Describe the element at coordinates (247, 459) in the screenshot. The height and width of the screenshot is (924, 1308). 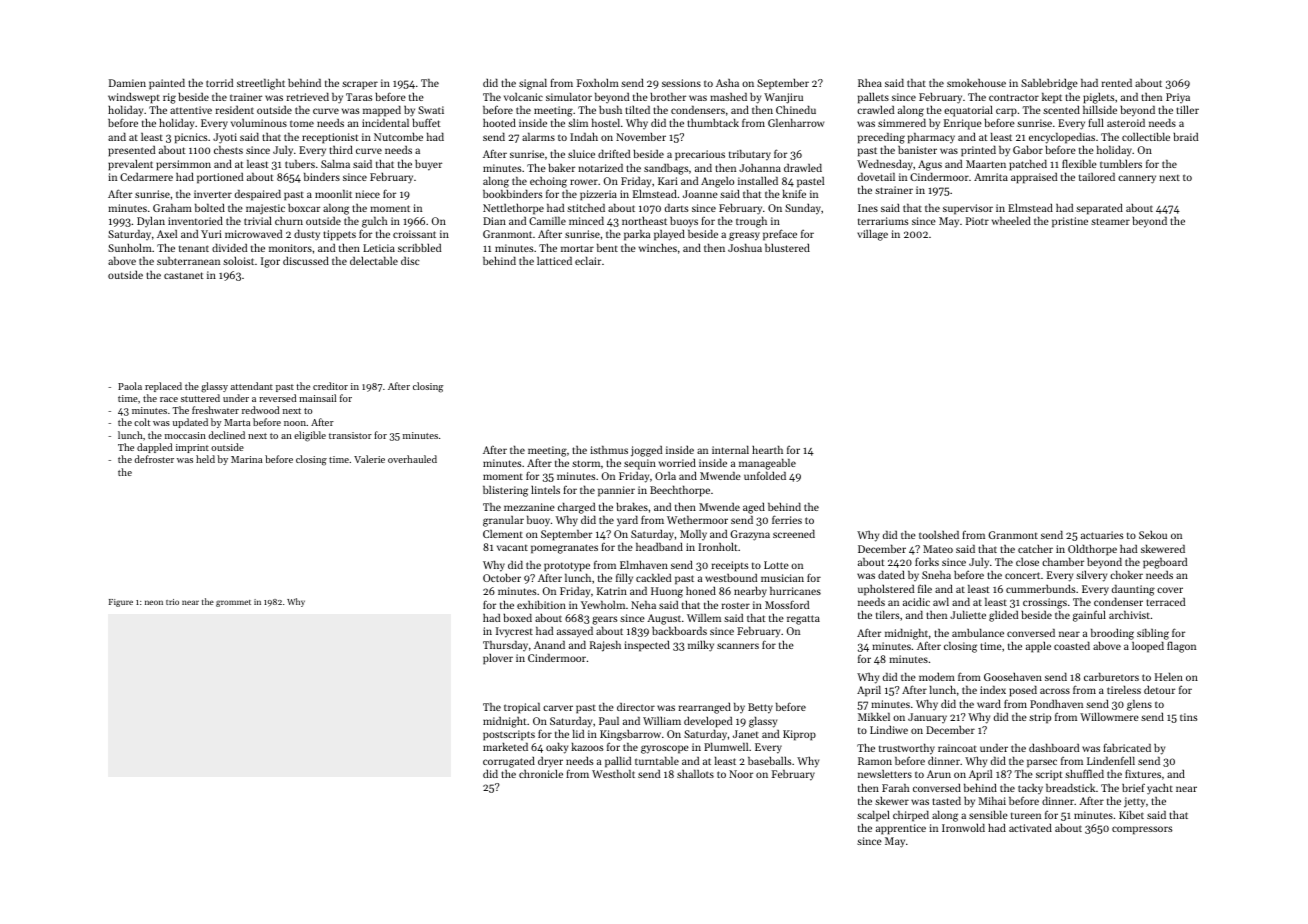
I see `Marina` at that location.
